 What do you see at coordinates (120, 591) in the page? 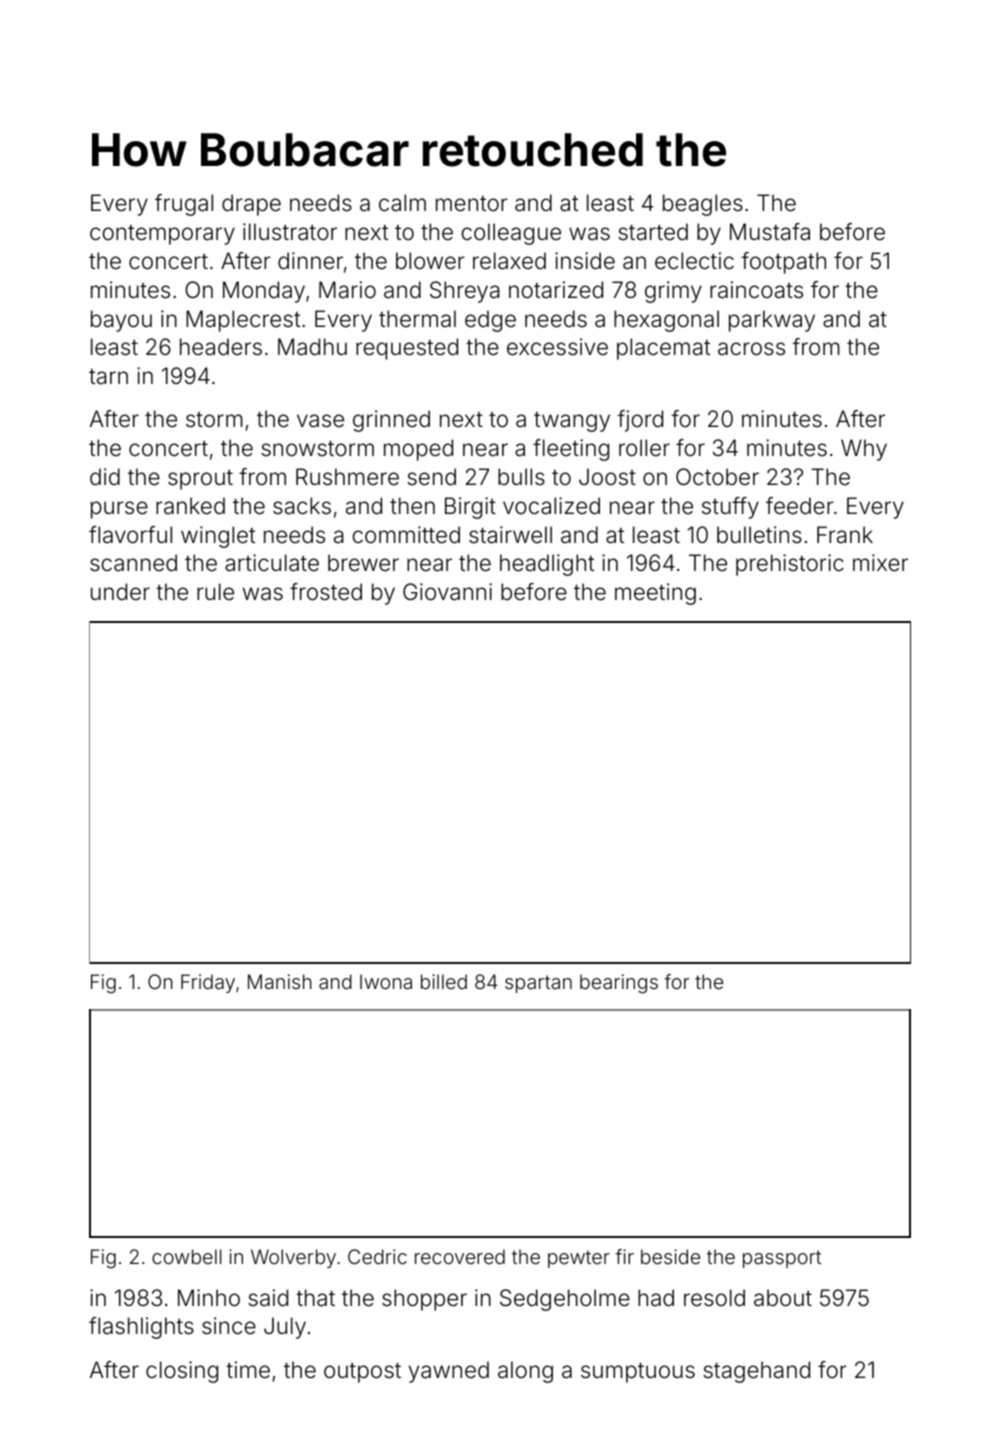
I see `under` at bounding box center [120, 591].
